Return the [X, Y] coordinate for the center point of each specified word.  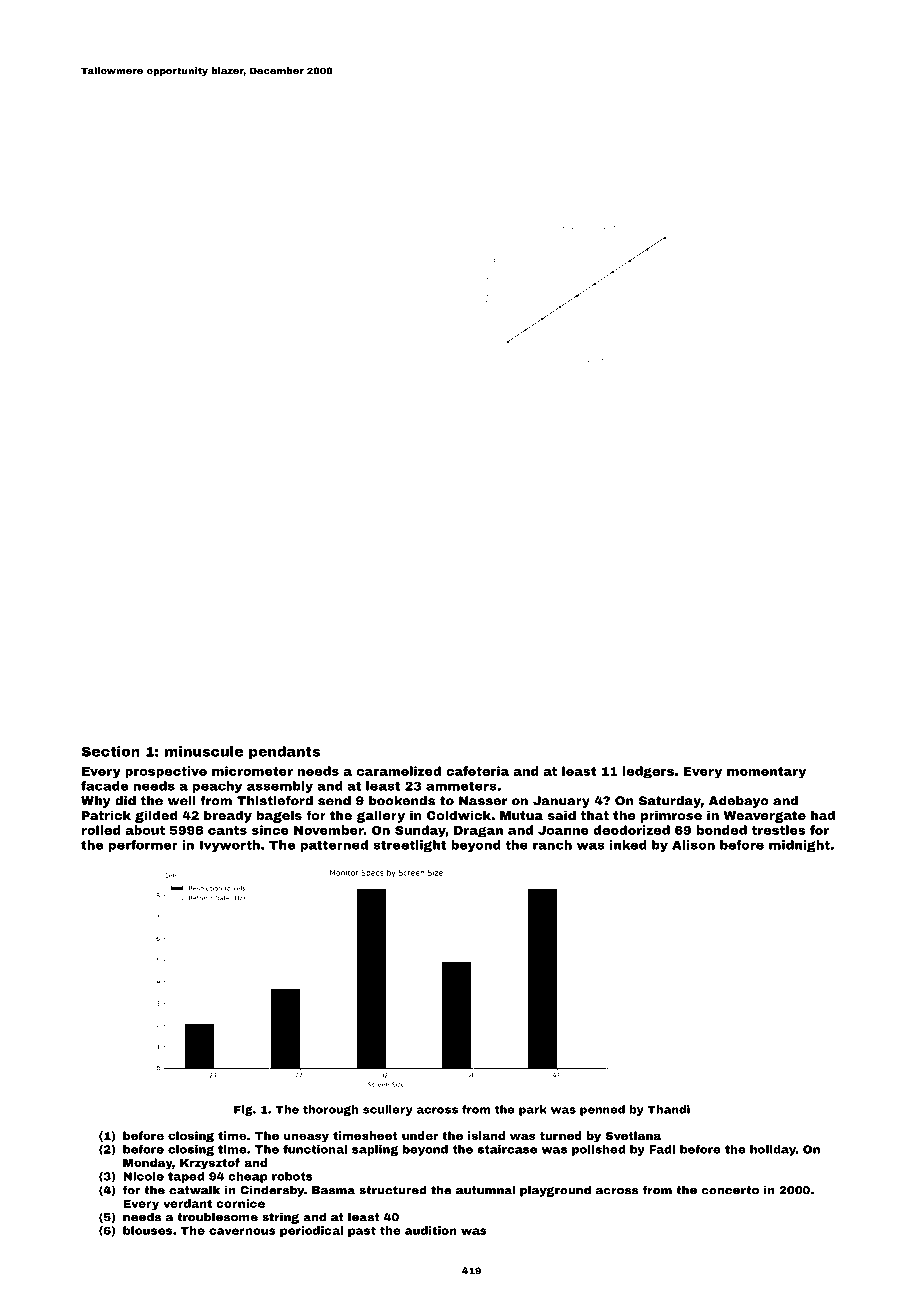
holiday [773, 1150]
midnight [799, 846]
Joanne [563, 830]
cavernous [242, 1231]
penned [602, 1110]
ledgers [648, 772]
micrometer [252, 771]
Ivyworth [230, 846]
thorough [330, 1110]
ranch [552, 845]
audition [431, 1230]
